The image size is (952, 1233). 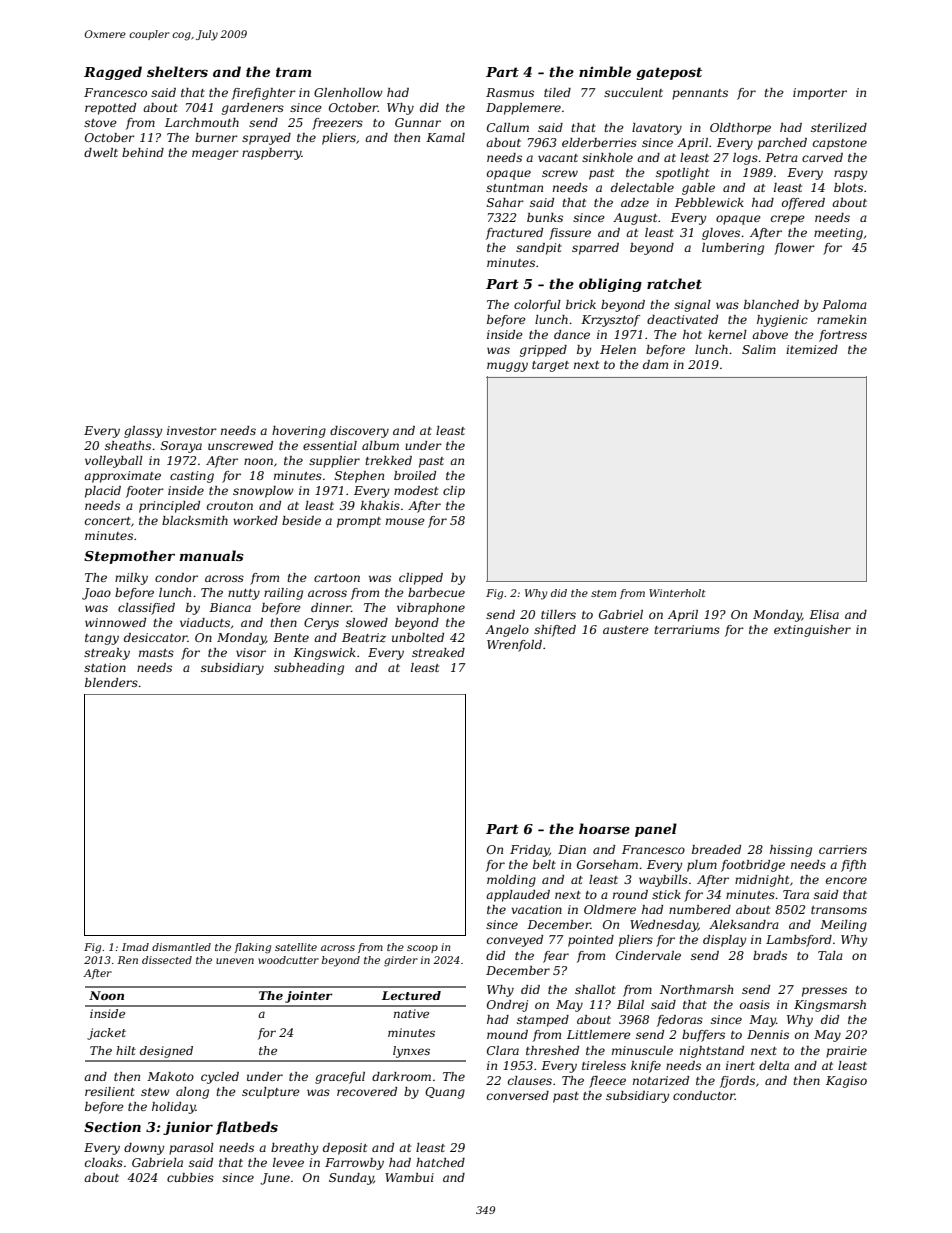 What do you see at coordinates (202, 122) in the screenshot?
I see `Larchmouth` at bounding box center [202, 122].
